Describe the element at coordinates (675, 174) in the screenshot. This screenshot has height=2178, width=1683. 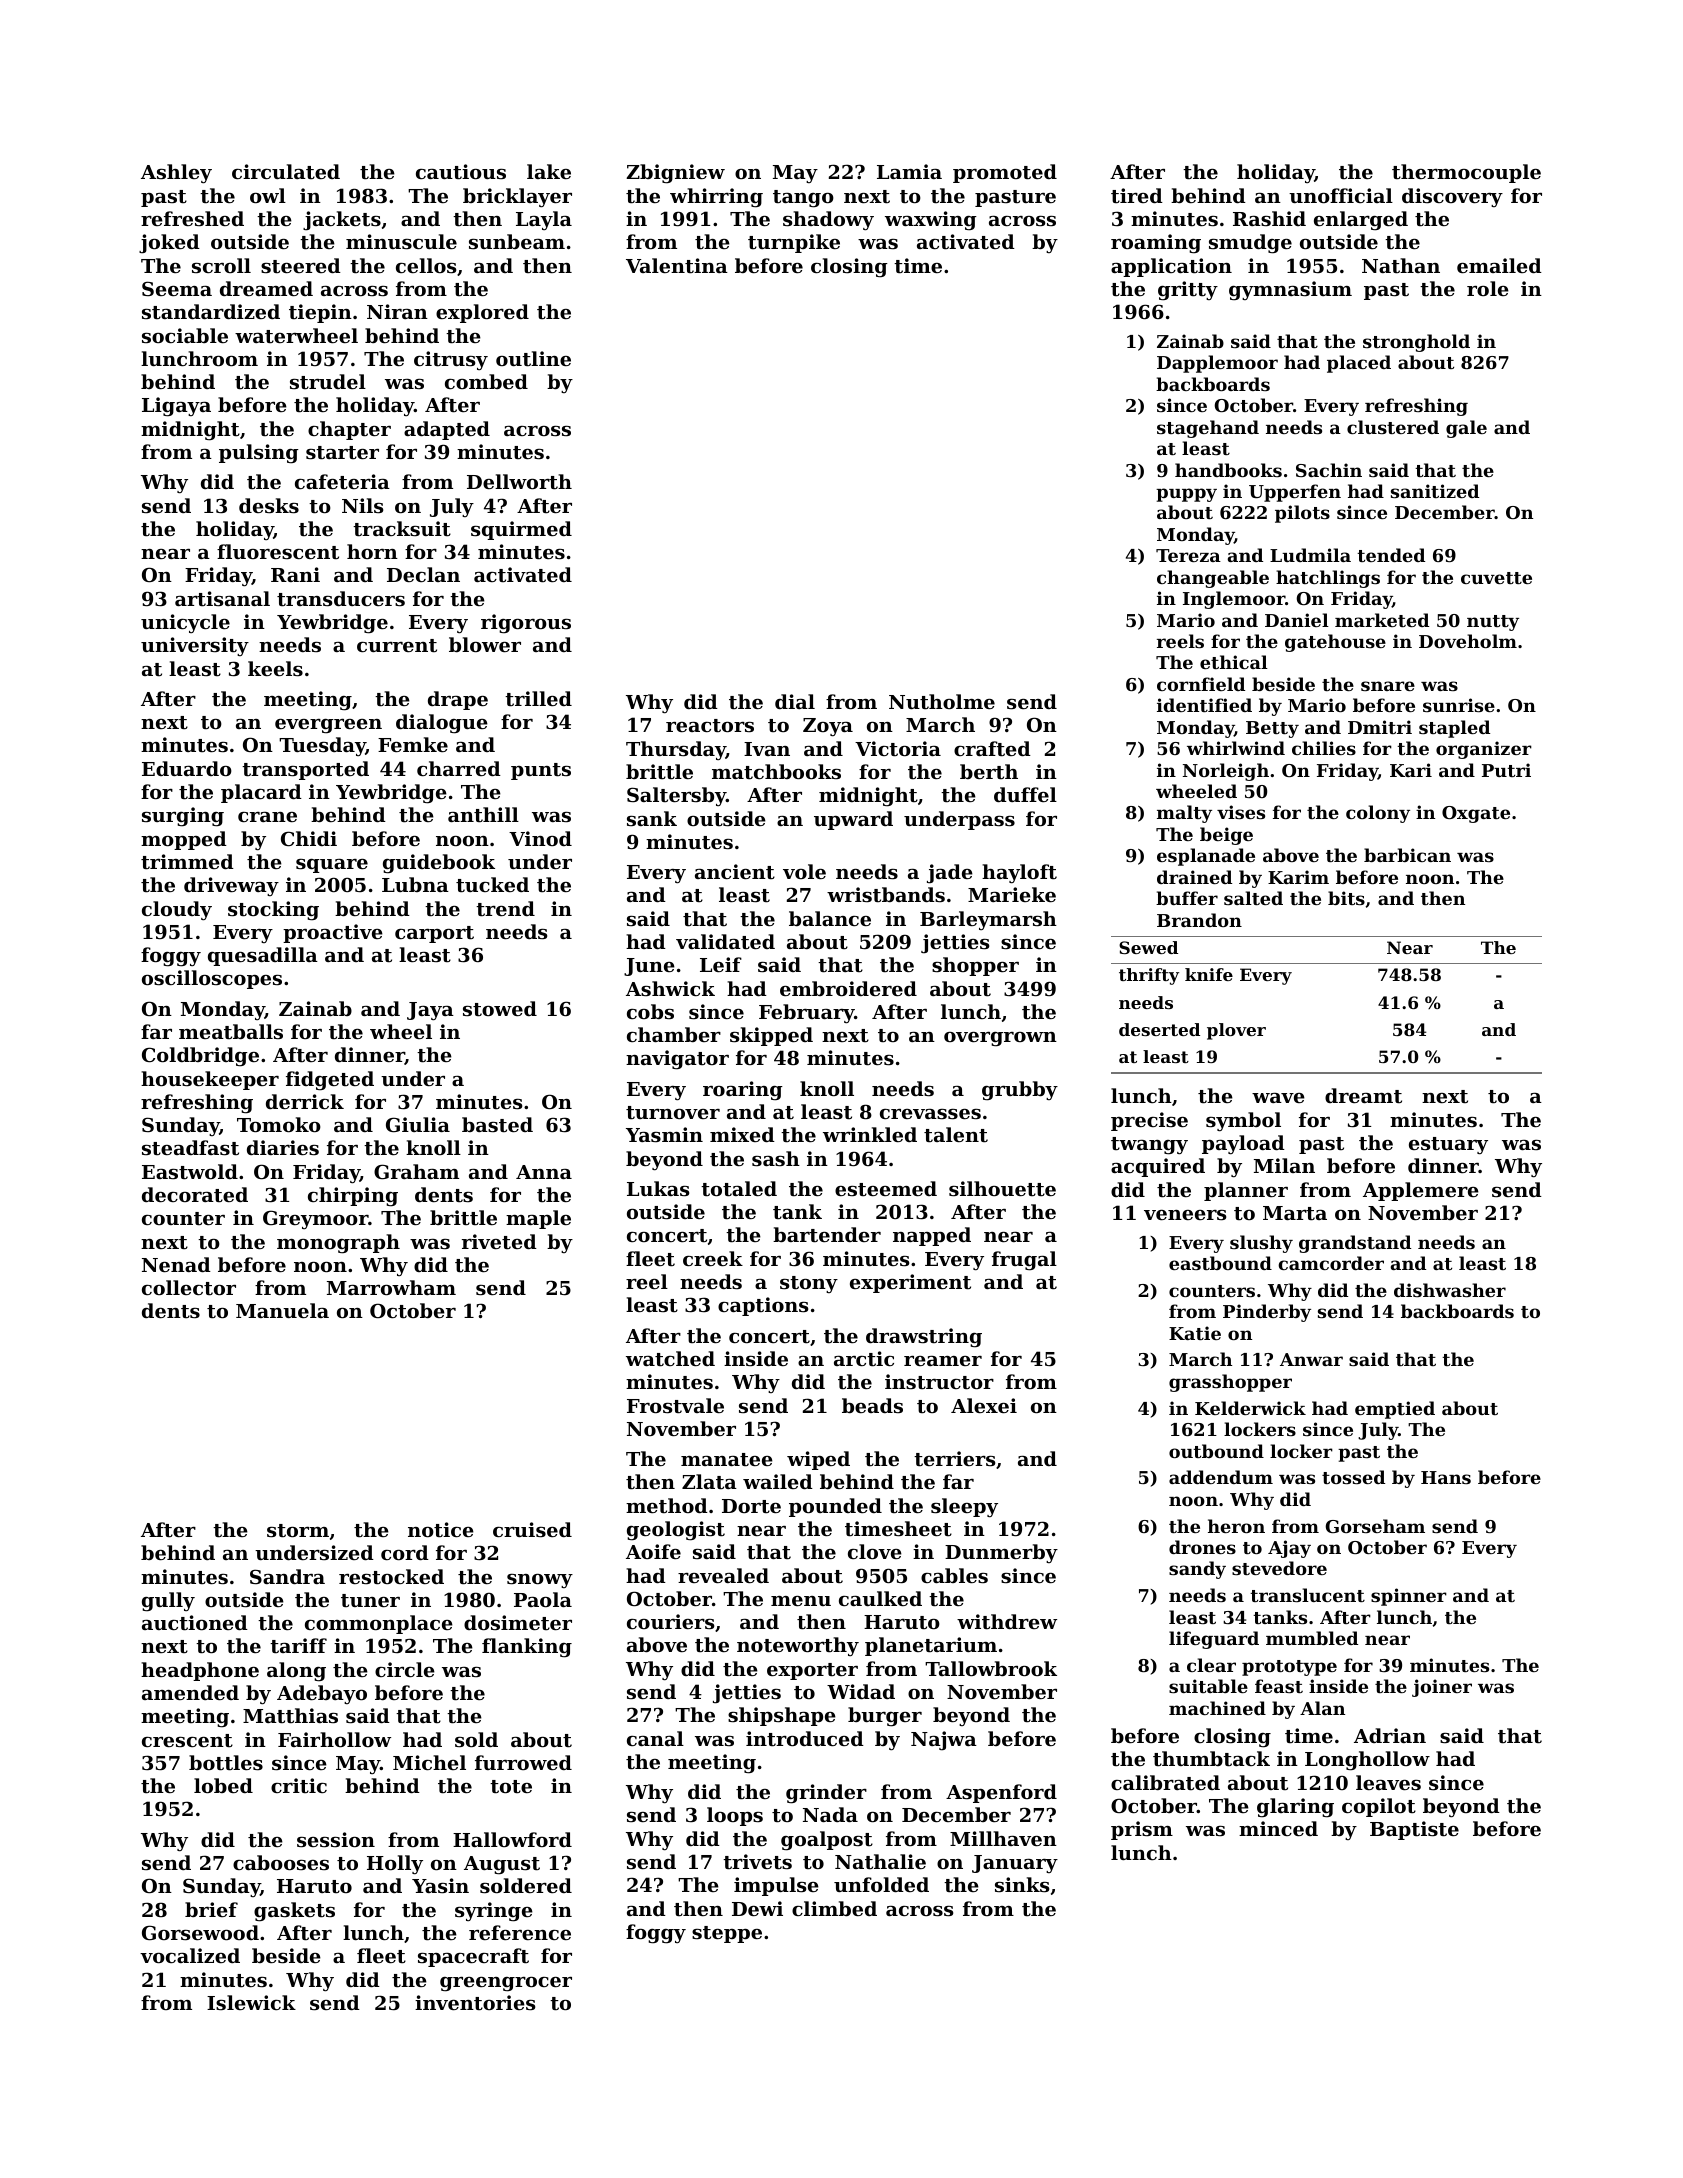
I see `Zbigniew` at that location.
